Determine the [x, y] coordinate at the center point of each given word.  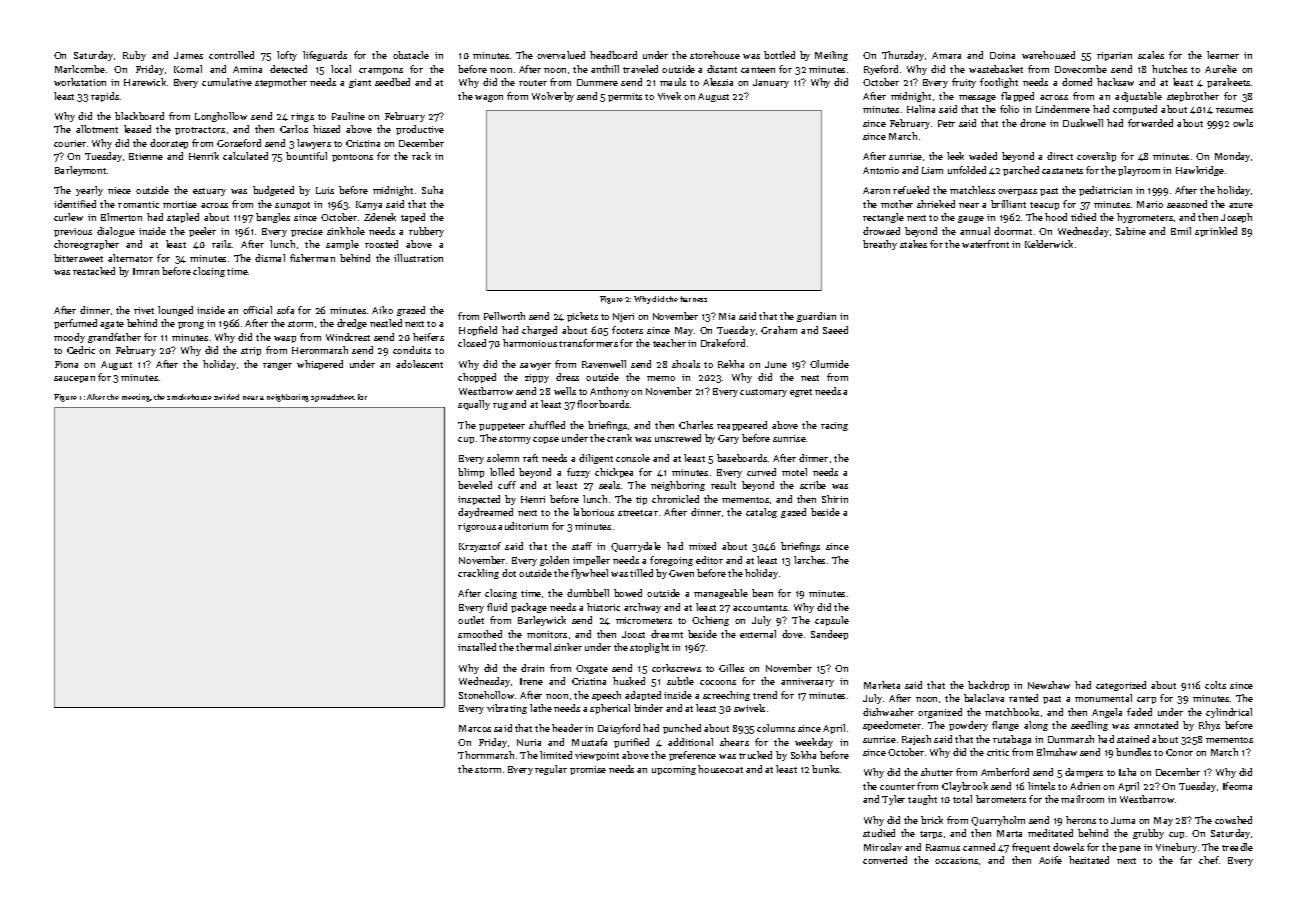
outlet [471, 620]
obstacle [411, 55]
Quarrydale [636, 547]
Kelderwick [1049, 244]
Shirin [835, 499]
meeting [136, 398]
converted [885, 860]
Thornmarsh [486, 755]
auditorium [523, 526]
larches [809, 560]
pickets [582, 317]
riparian [1114, 56]
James [188, 55]
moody [69, 338]
